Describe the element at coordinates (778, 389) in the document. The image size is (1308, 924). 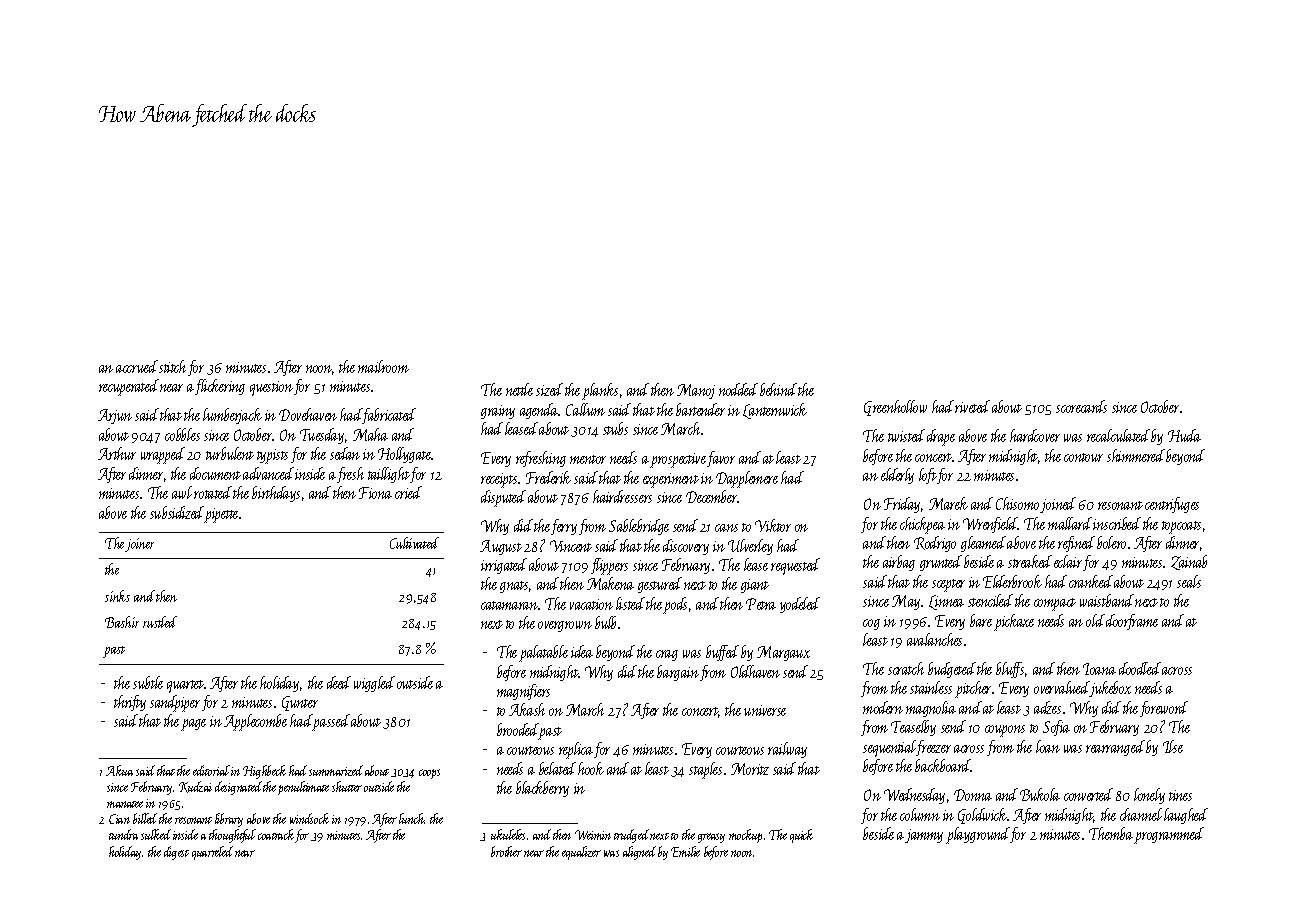
I see `behind` at that location.
